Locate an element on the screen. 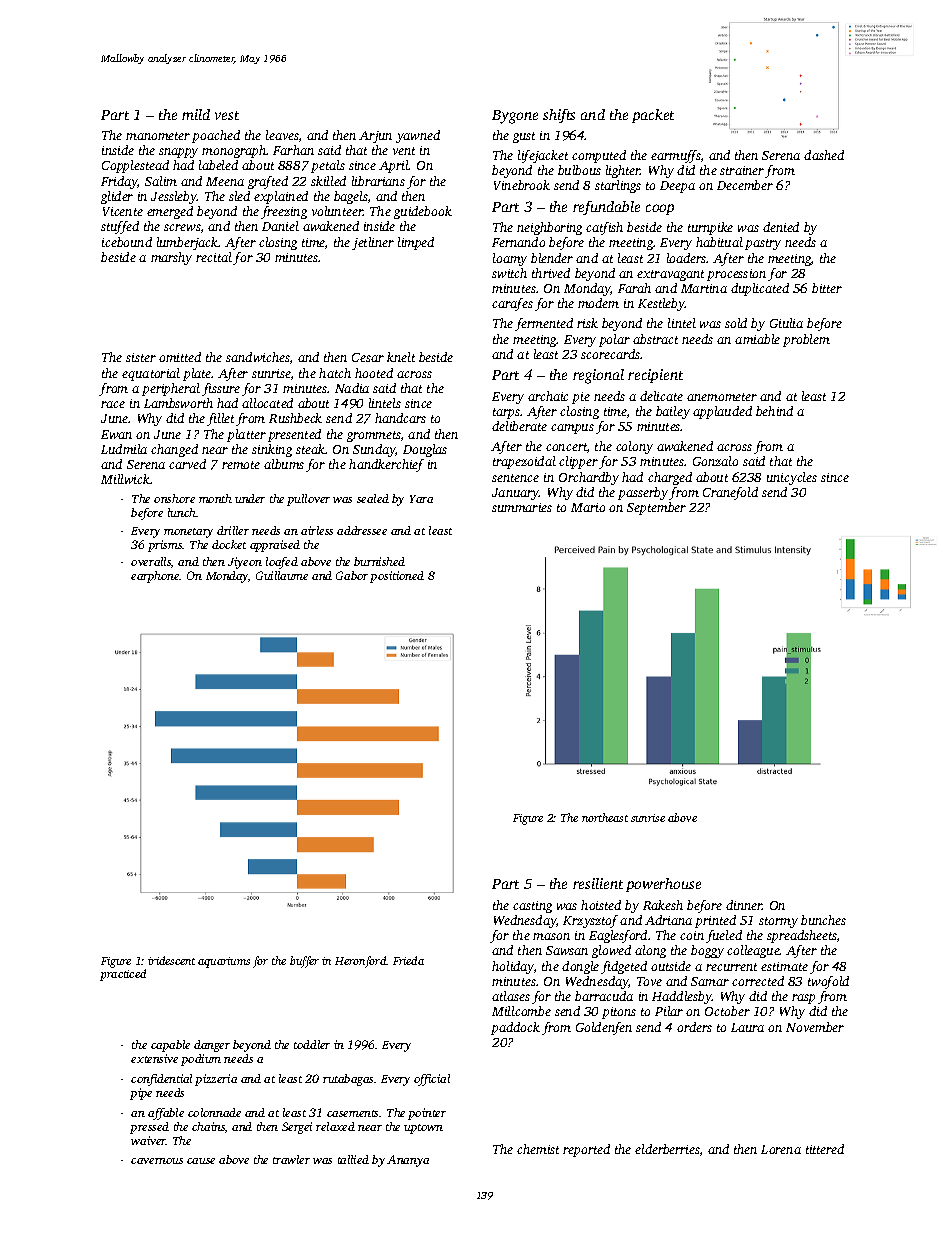 This screenshot has width=952, height=1233. amiable is located at coordinates (757, 339).
